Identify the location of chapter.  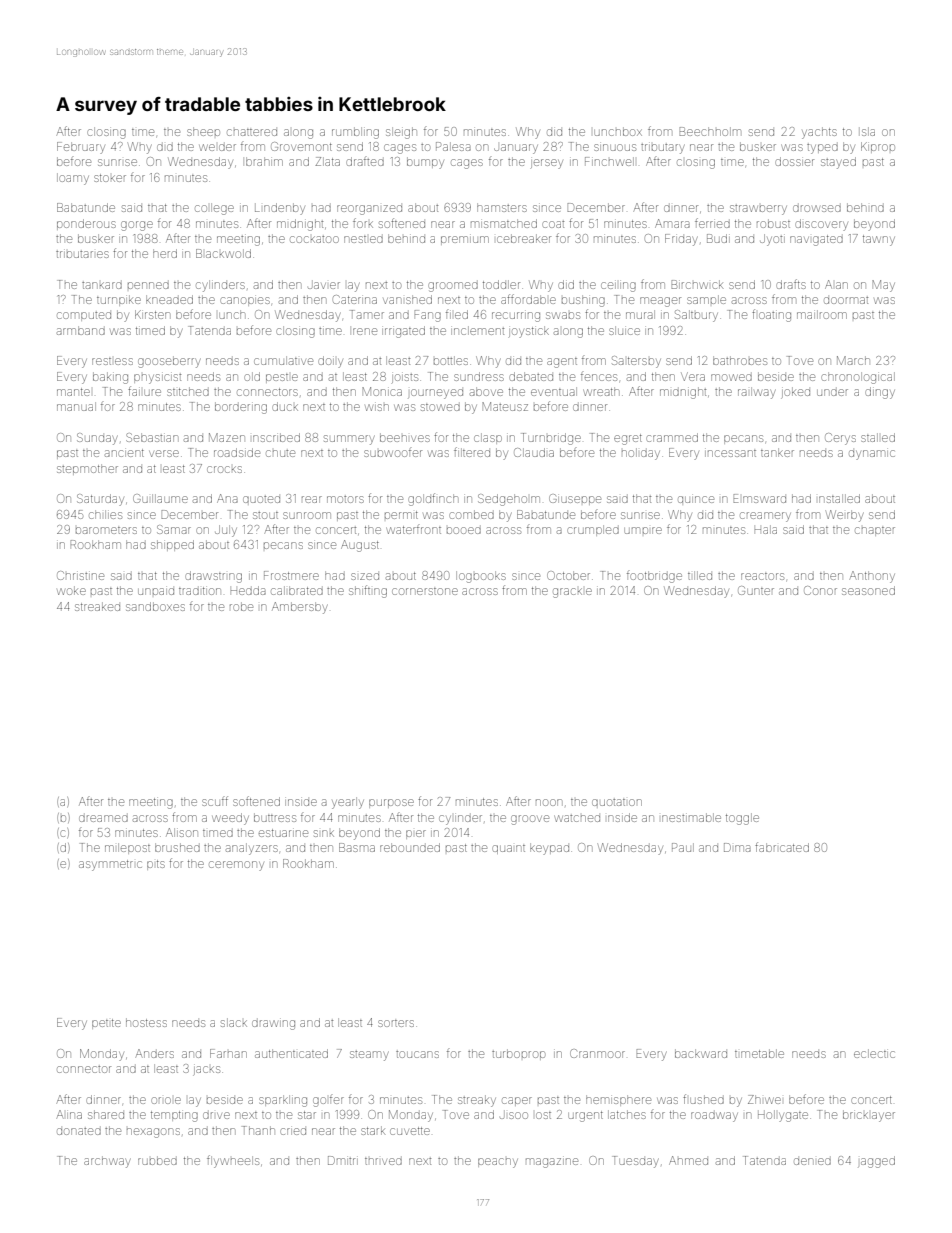
(875, 531).
